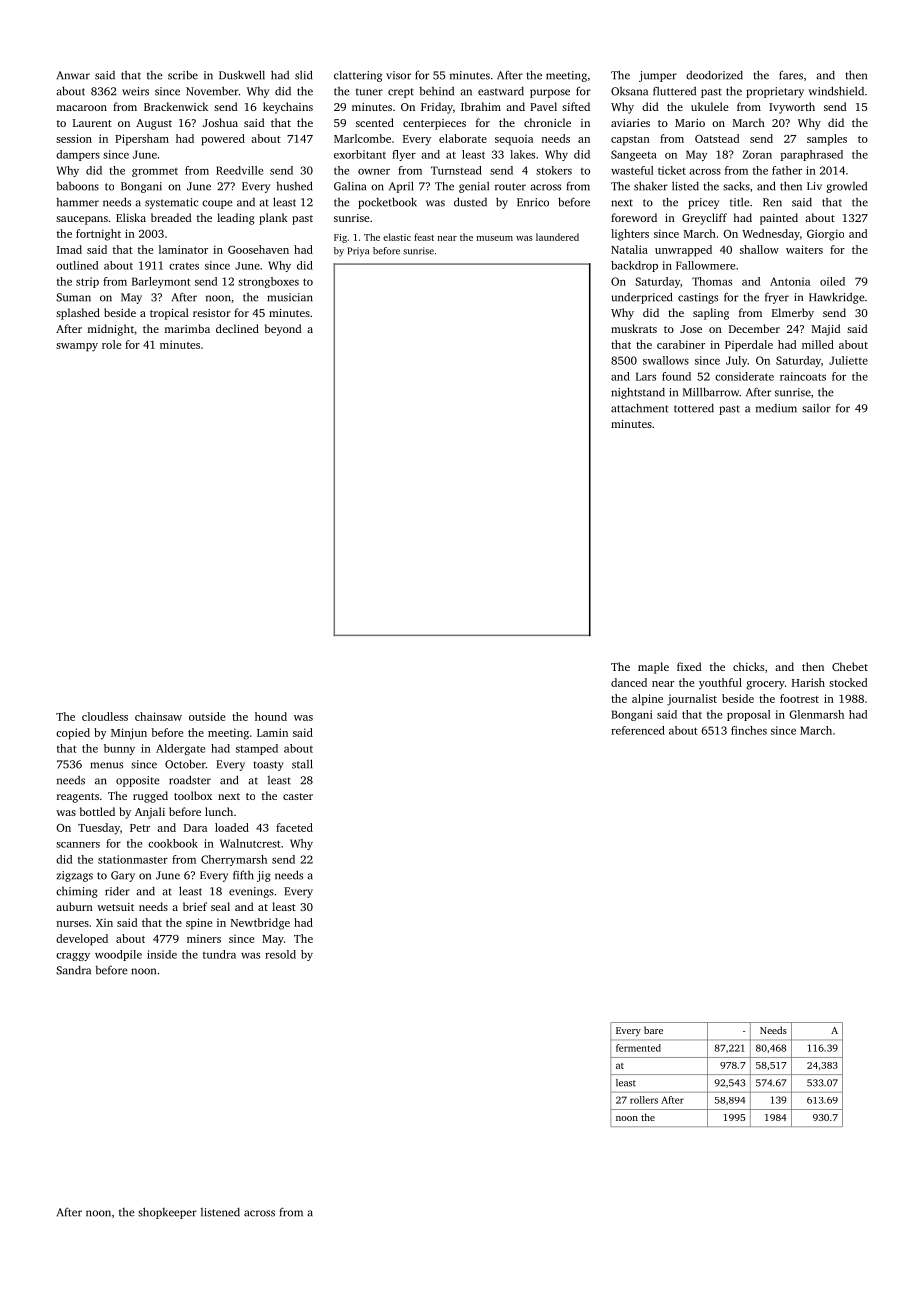 This document has width=924, height=1308. Describe the element at coordinates (167, 1213) in the document. I see `shopkeeper` at that location.
